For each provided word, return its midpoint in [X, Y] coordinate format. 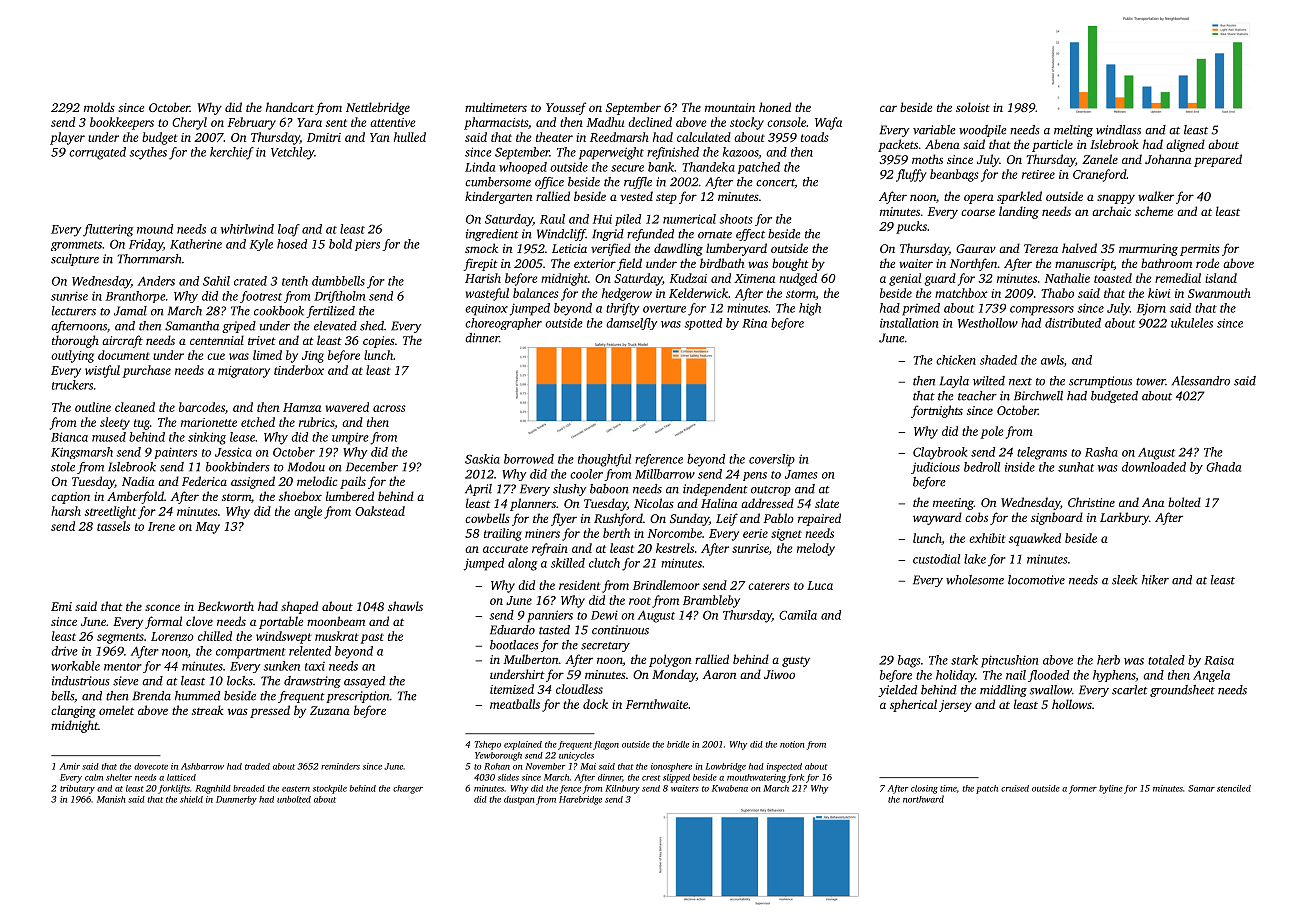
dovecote [151, 766]
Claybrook [940, 453]
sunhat [1076, 467]
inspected [784, 767]
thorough [75, 341]
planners [533, 504]
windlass [1118, 130]
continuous [620, 630]
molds [99, 107]
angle [308, 512]
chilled [215, 636]
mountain [730, 107]
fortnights [937, 411]
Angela [1211, 676]
